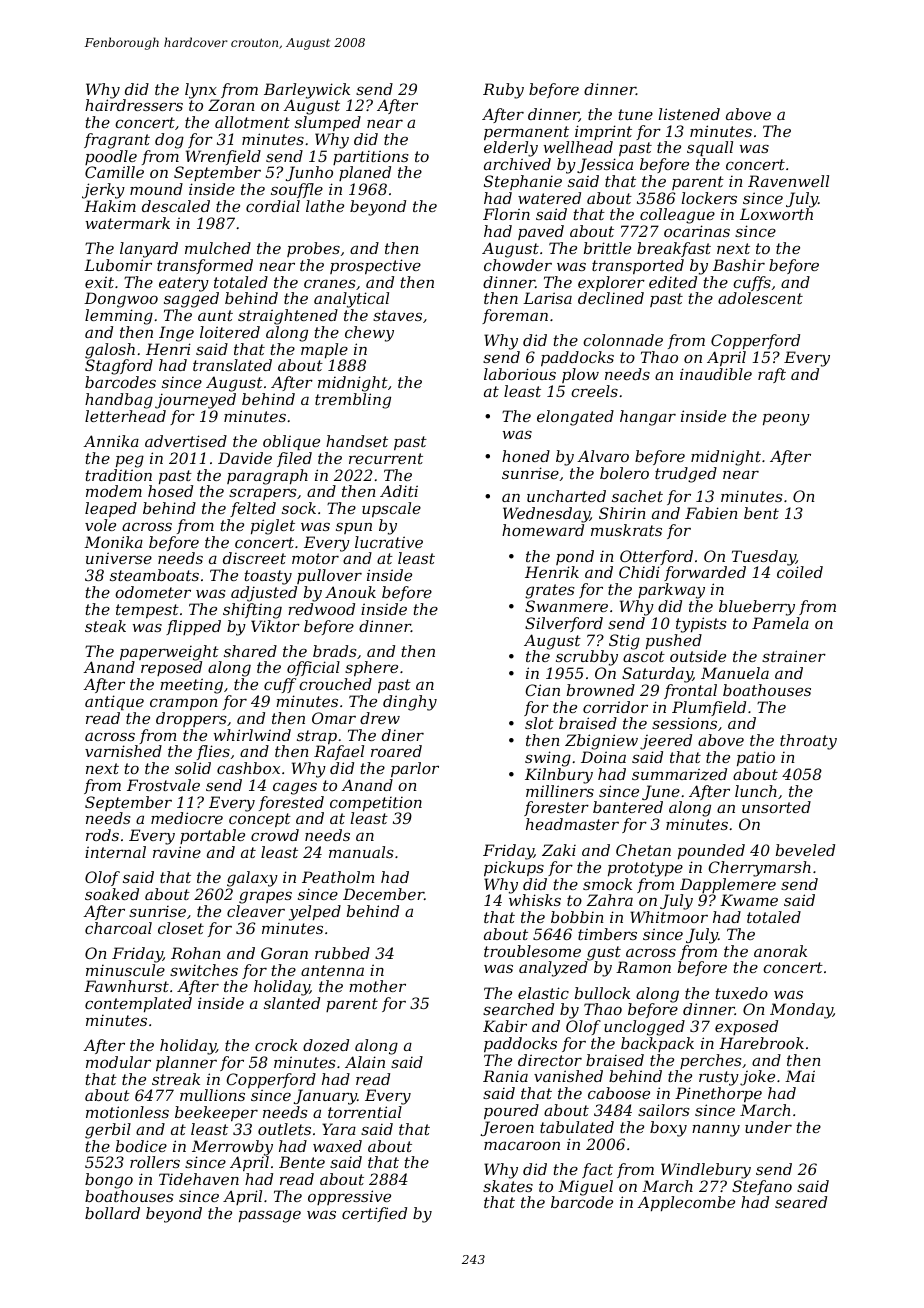 The width and height of the document is (924, 1308). What do you see at coordinates (371, 668) in the document?
I see `sphere` at bounding box center [371, 668].
